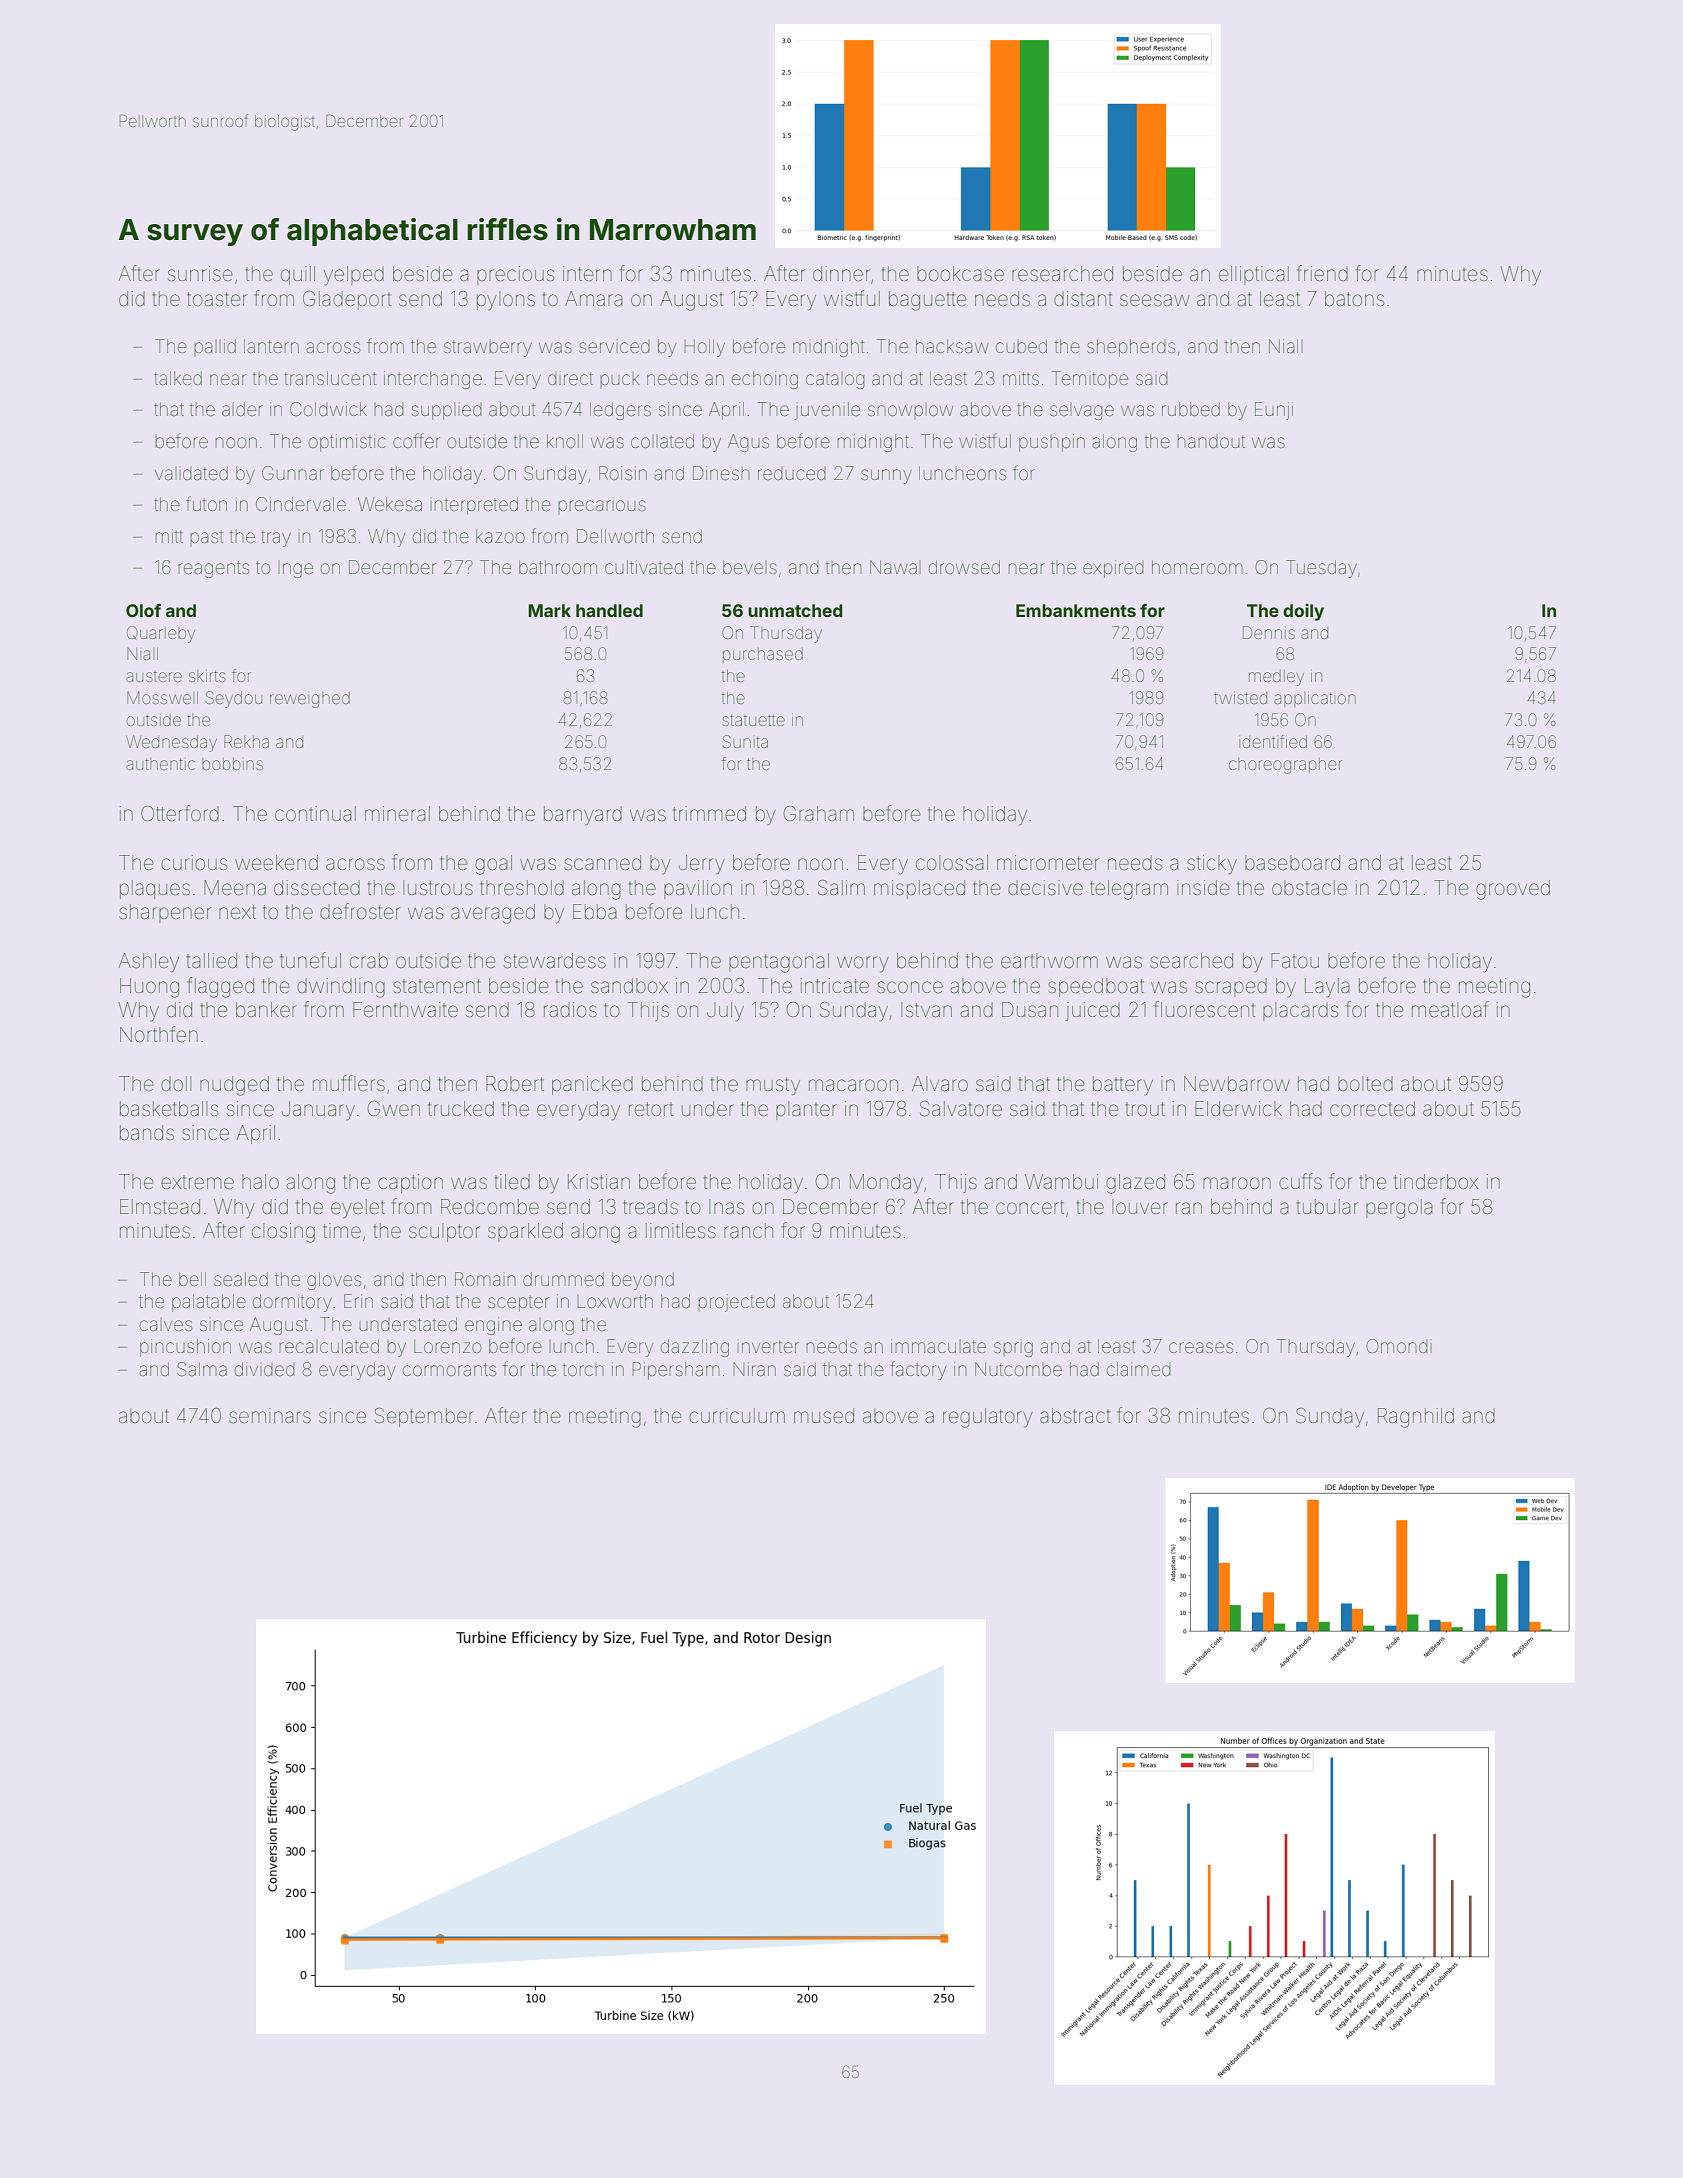 This screenshot has height=2178, width=1683. What do you see at coordinates (841, 273) in the screenshot?
I see `dinner` at bounding box center [841, 273].
